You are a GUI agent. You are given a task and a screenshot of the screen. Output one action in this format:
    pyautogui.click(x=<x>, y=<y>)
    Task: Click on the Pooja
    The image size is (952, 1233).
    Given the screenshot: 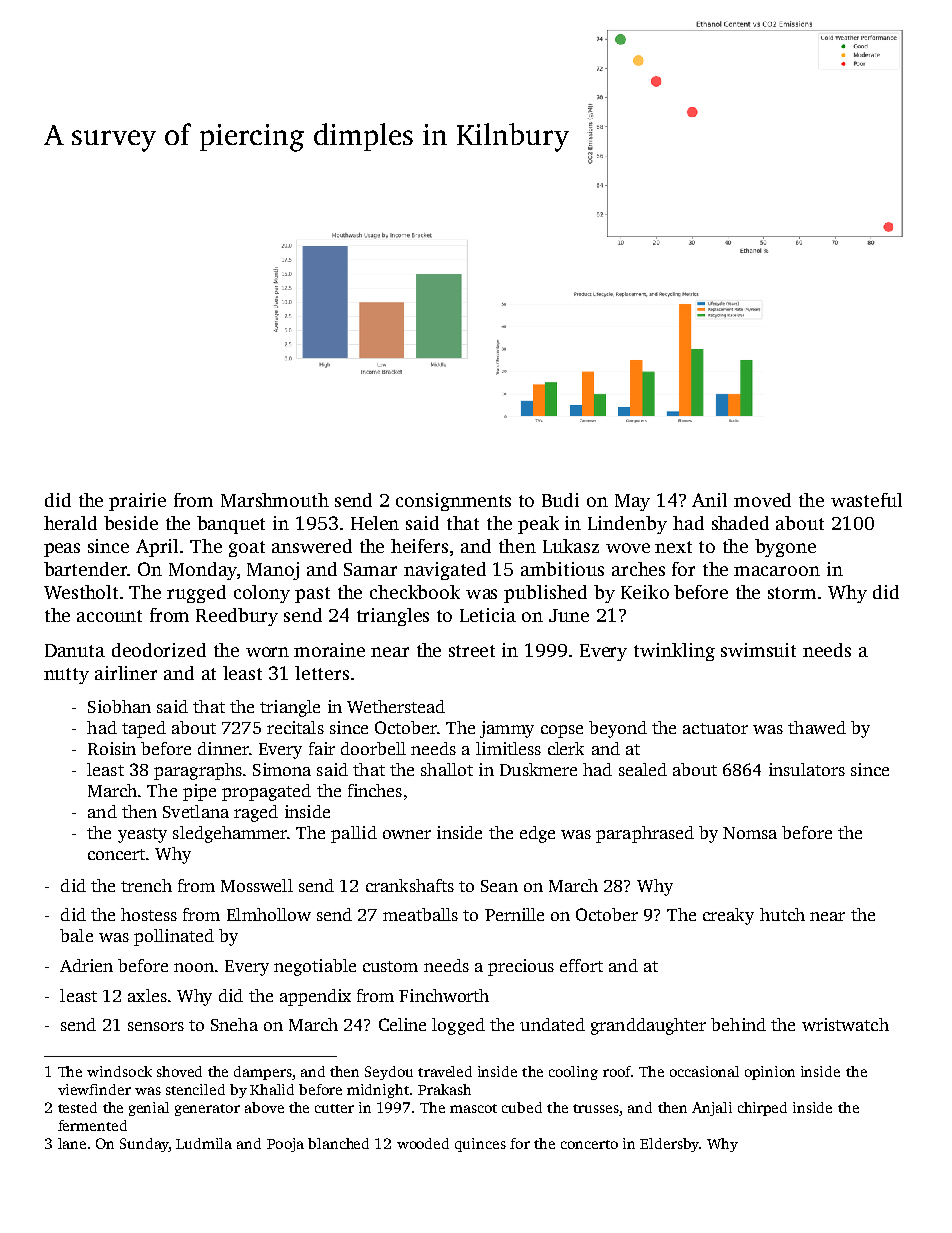 What is the action you would take?
    pyautogui.click(x=285, y=1145)
